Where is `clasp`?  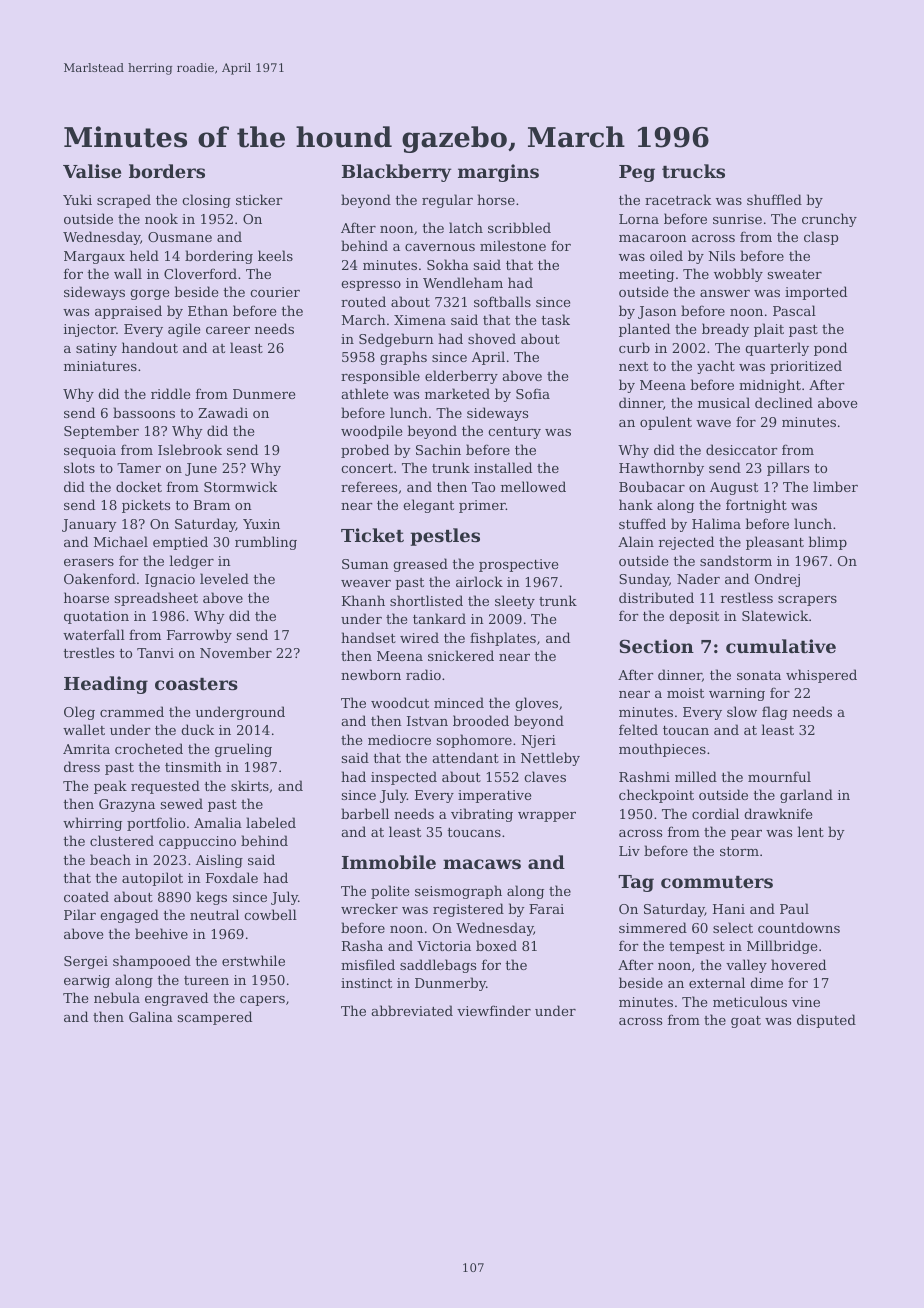
clasp is located at coordinates (821, 238).
